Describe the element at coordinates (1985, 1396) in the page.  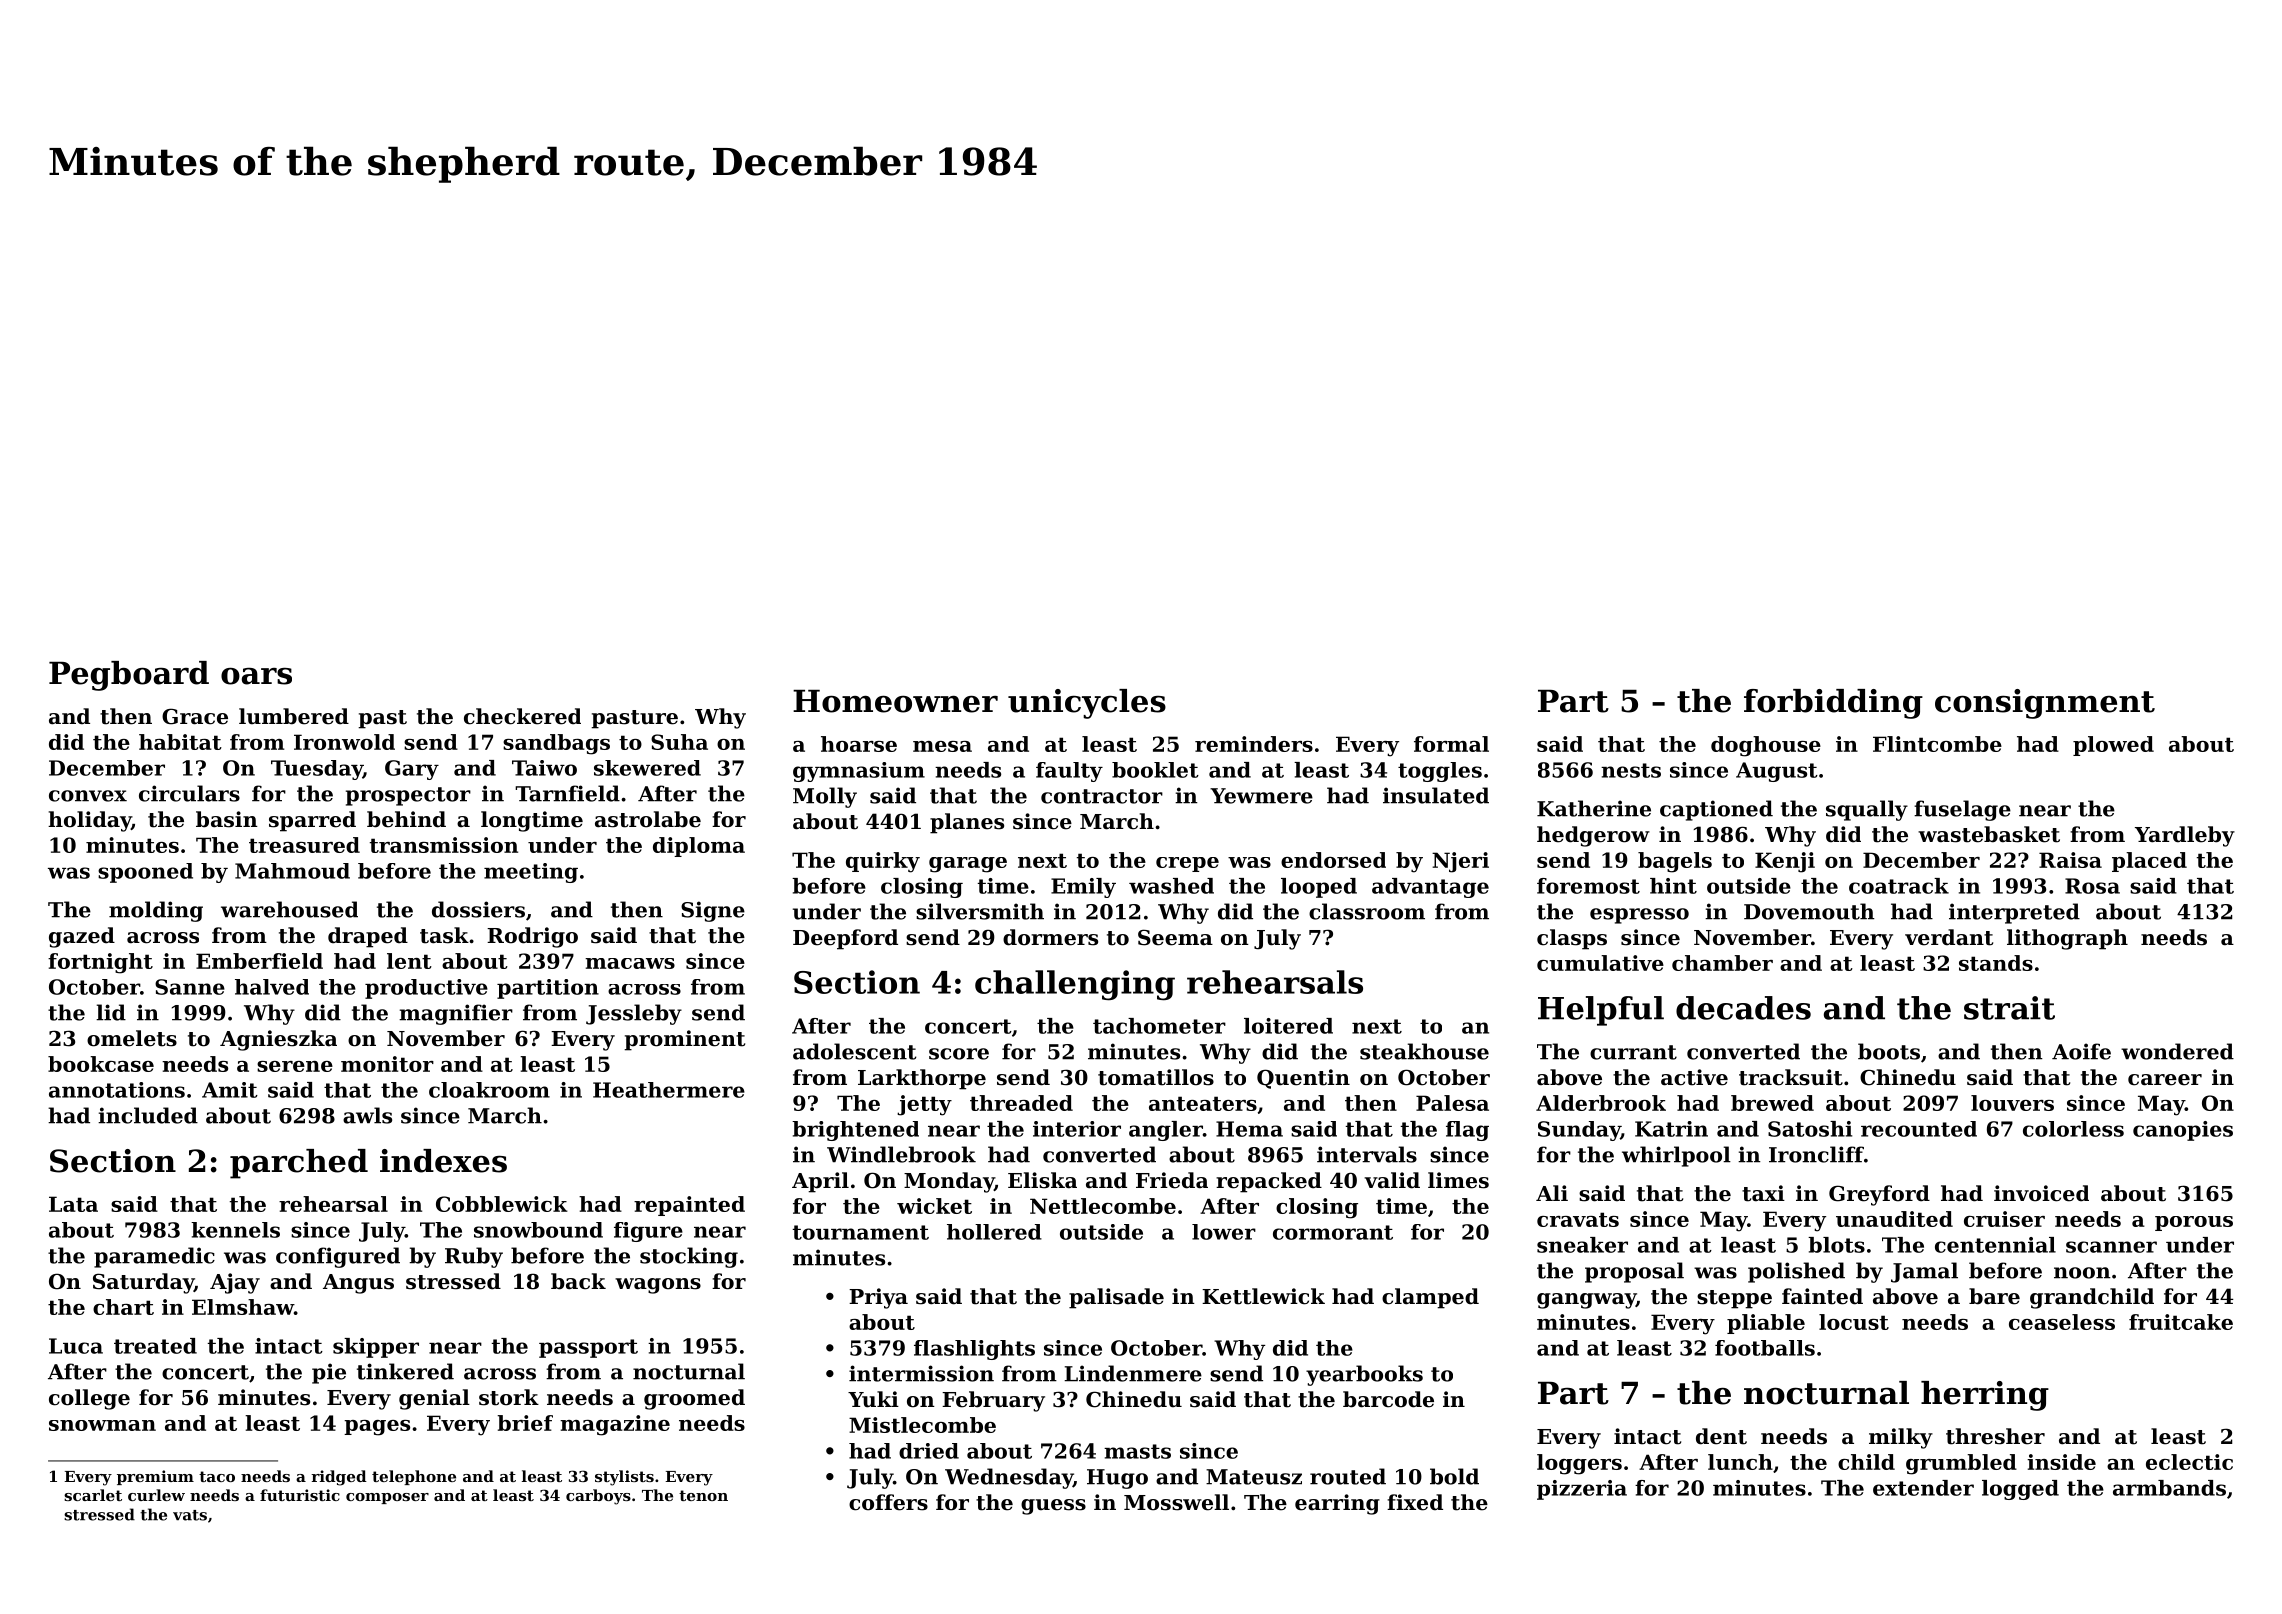
I see `herring` at that location.
